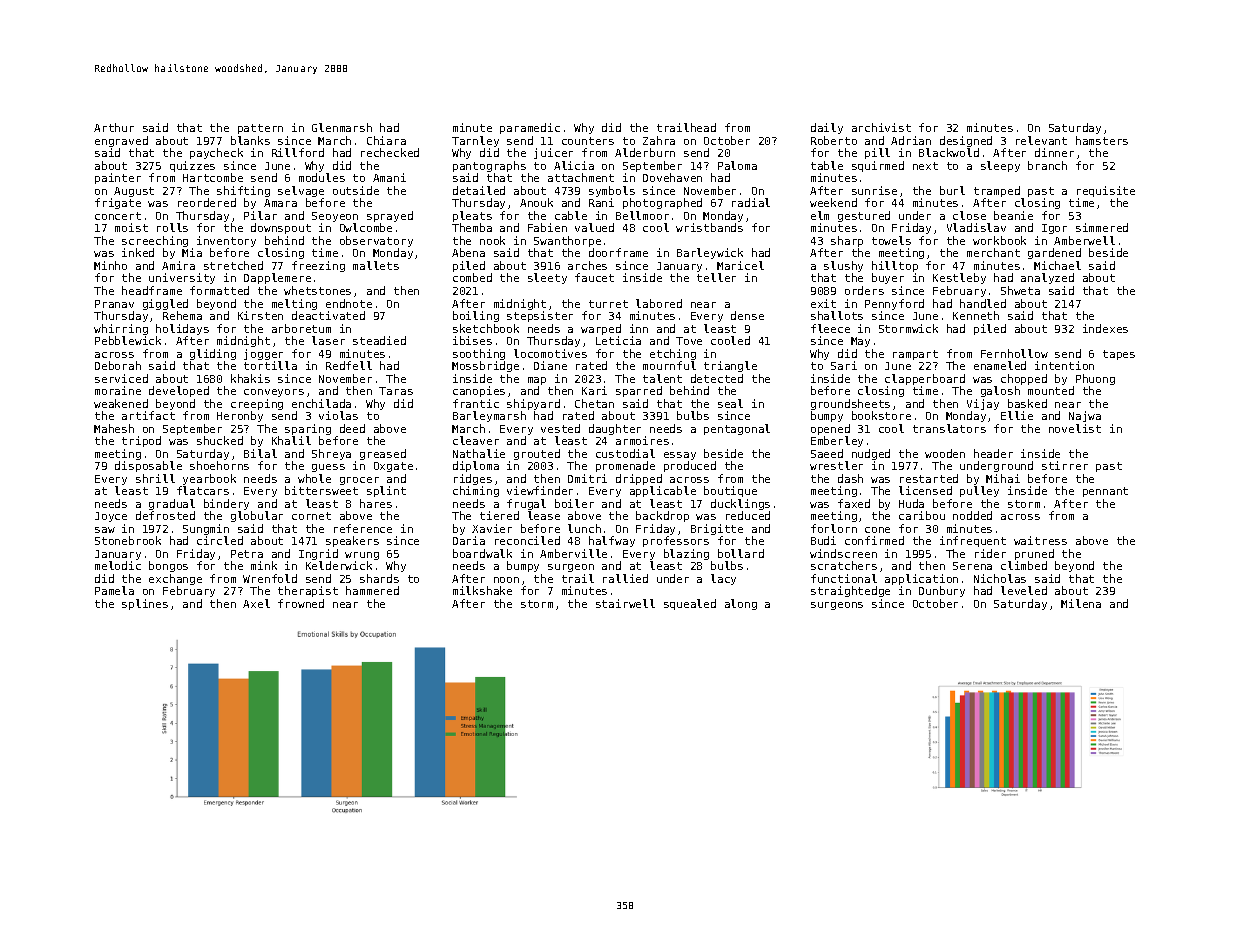  I want to click on arboretum, so click(301, 328).
